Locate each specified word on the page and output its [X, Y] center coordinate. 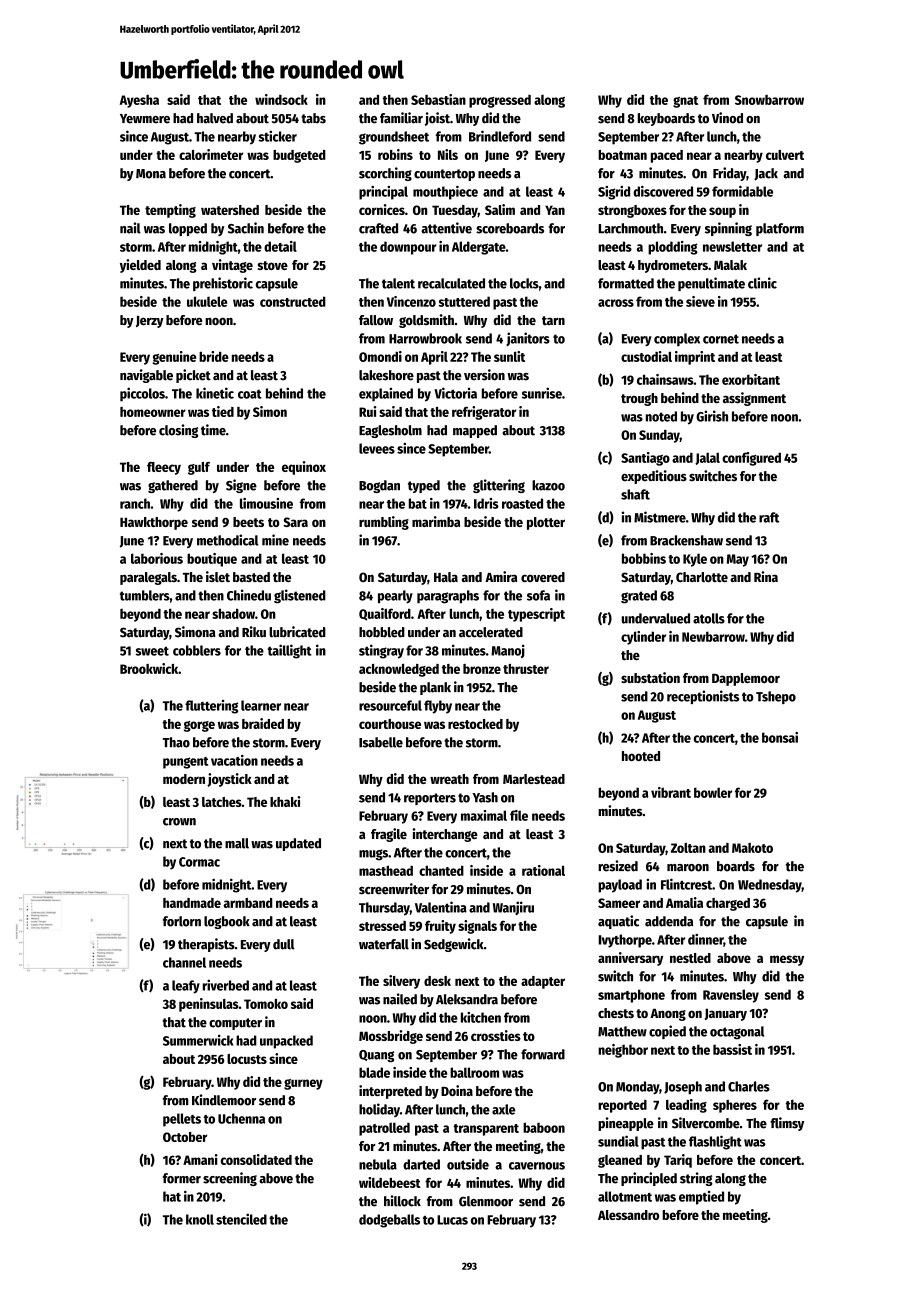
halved [215, 118]
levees [377, 448]
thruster [526, 669]
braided [263, 723]
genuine [174, 358]
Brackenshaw [686, 540]
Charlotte [702, 577]
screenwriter [394, 889]
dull [284, 944]
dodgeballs [389, 1221]
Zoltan [688, 848]
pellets [182, 1120]
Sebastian [438, 99]
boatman [622, 155]
